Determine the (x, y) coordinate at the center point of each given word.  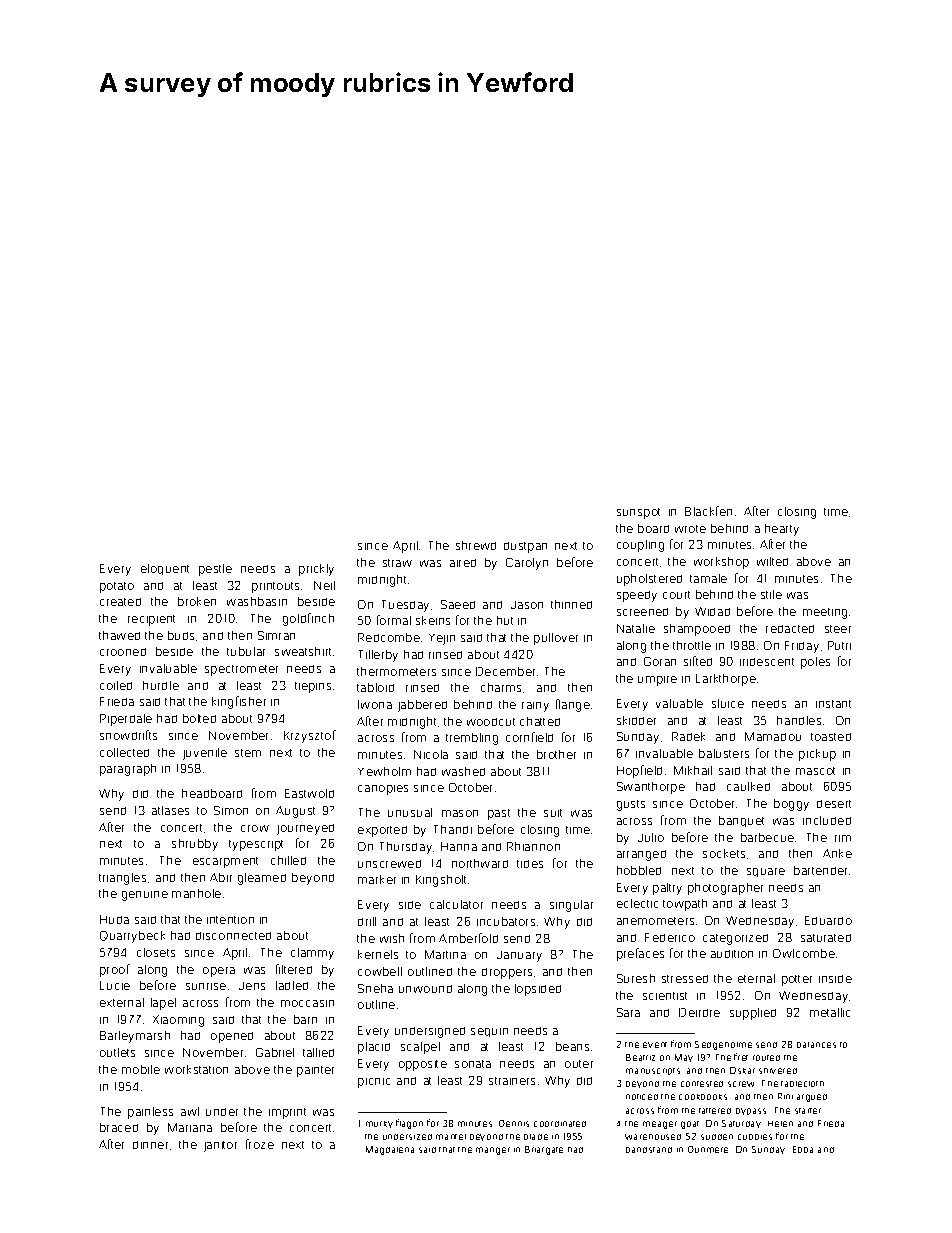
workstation (196, 1069)
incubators (506, 921)
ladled (292, 985)
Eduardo (828, 920)
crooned (123, 652)
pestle (215, 570)
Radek (688, 736)
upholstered (649, 580)
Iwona (375, 704)
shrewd (476, 545)
